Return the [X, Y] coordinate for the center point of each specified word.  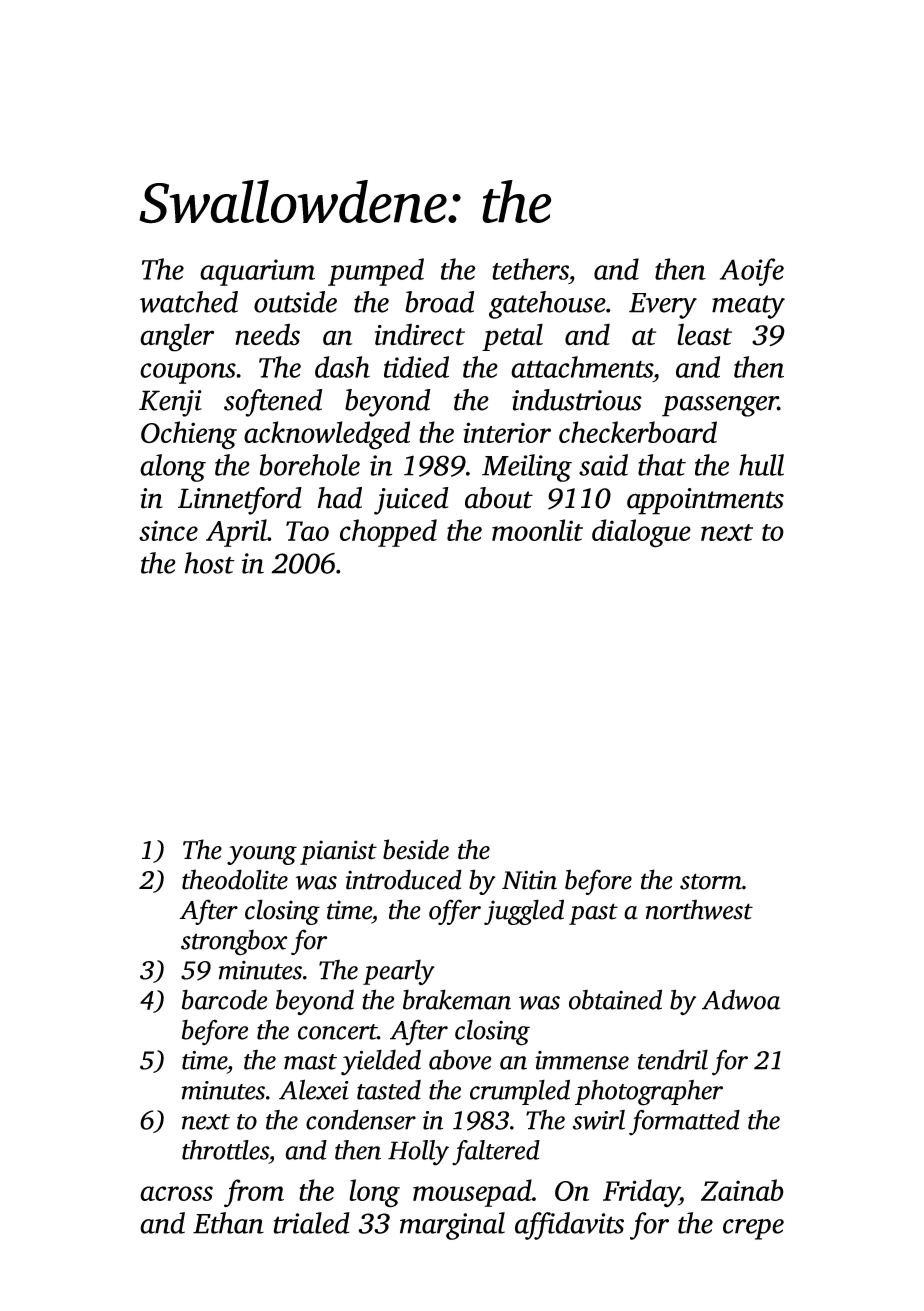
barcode [224, 999]
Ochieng [189, 435]
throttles [225, 1150]
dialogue [641, 533]
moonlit [537, 530]
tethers [530, 269]
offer [455, 912]
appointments [705, 501]
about [499, 498]
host [209, 563]
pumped [376, 272]
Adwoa [741, 999]
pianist [338, 852]
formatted [684, 1123]
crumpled [520, 1092]
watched [189, 302]
